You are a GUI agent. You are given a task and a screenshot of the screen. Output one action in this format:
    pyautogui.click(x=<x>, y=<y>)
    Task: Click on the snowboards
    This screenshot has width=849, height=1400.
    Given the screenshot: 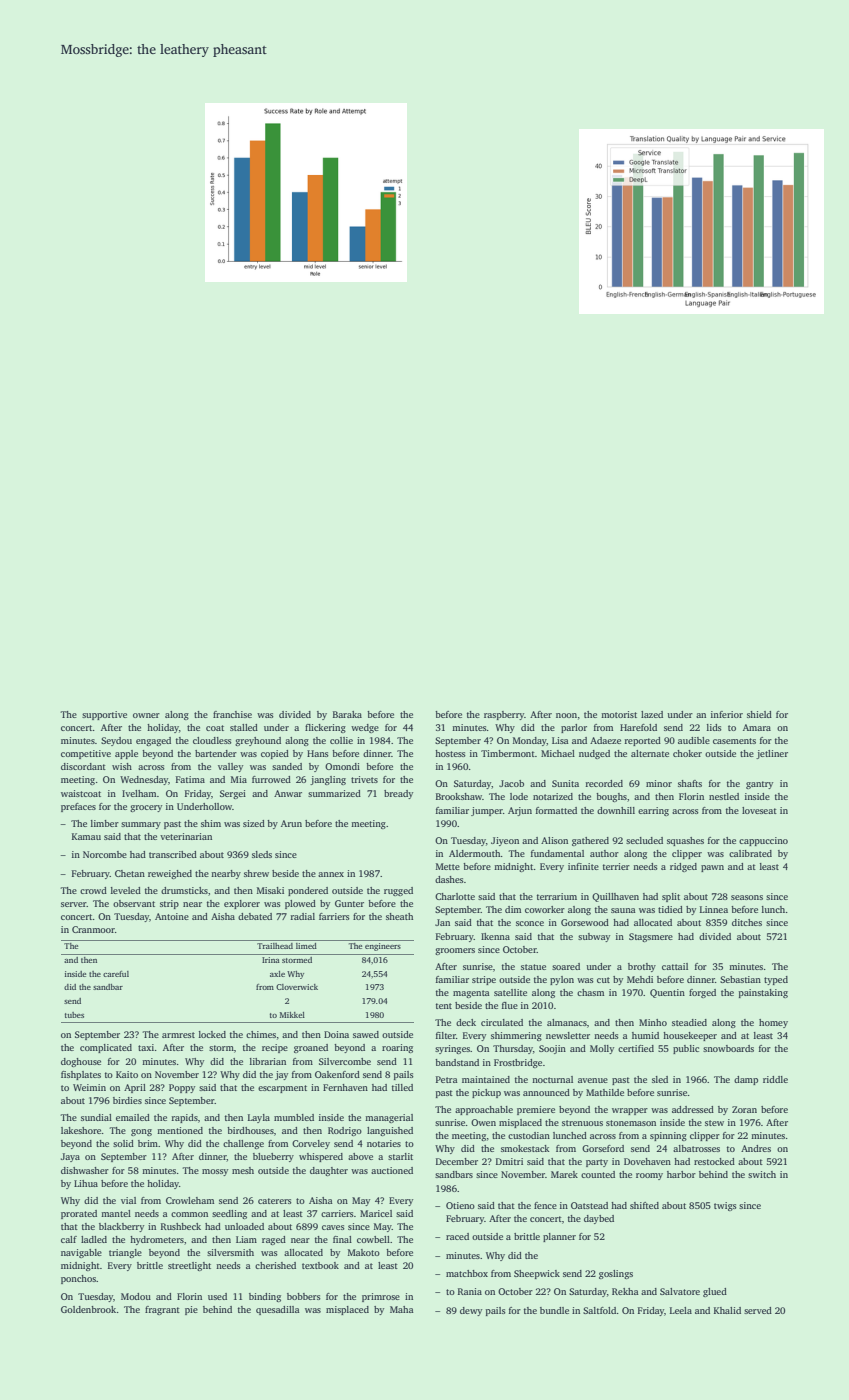 What is the action you would take?
    pyautogui.click(x=728, y=1048)
